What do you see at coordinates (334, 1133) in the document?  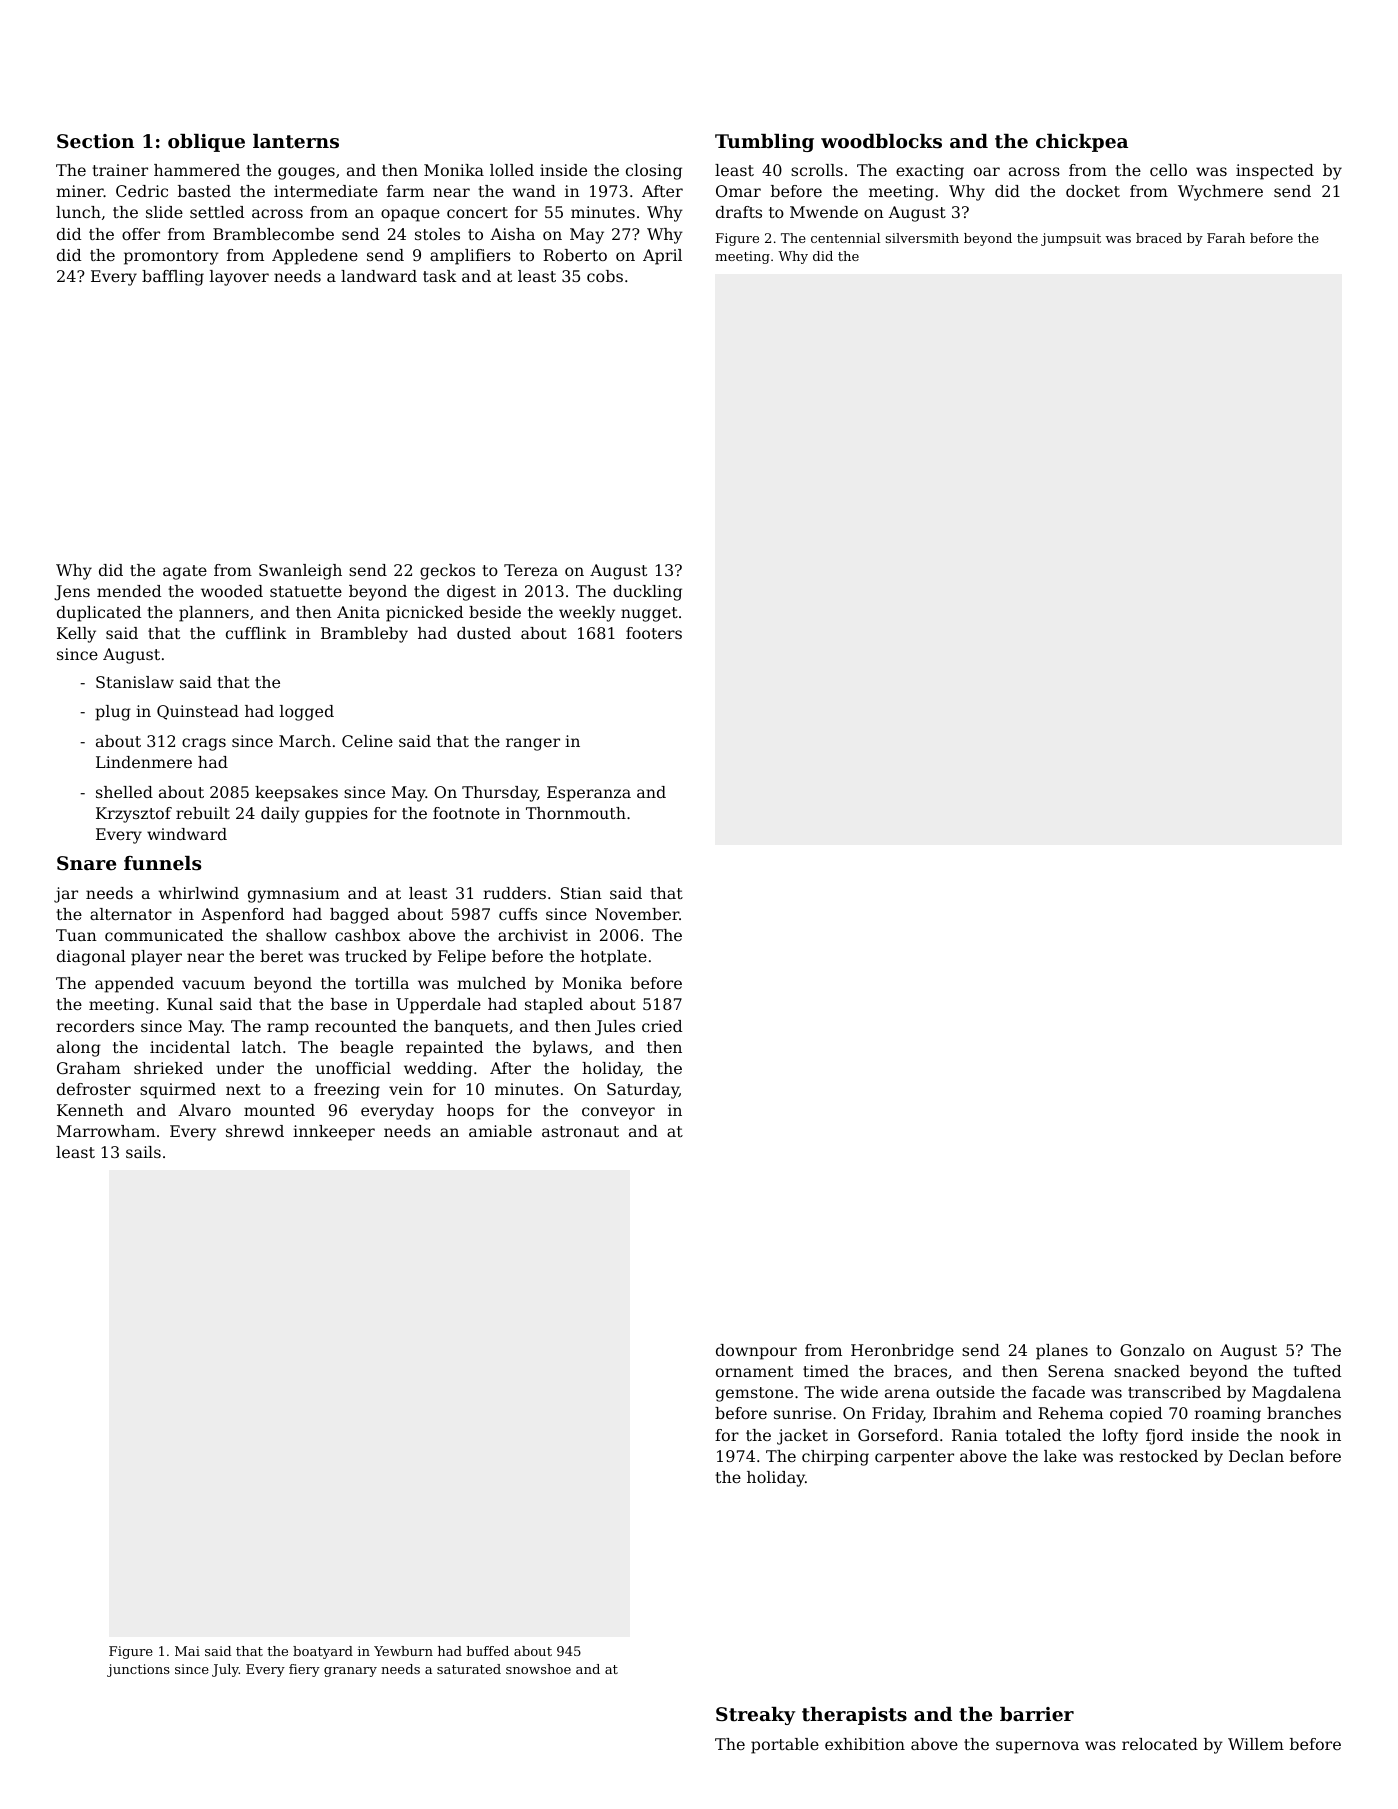 I see `innkeeper` at bounding box center [334, 1133].
